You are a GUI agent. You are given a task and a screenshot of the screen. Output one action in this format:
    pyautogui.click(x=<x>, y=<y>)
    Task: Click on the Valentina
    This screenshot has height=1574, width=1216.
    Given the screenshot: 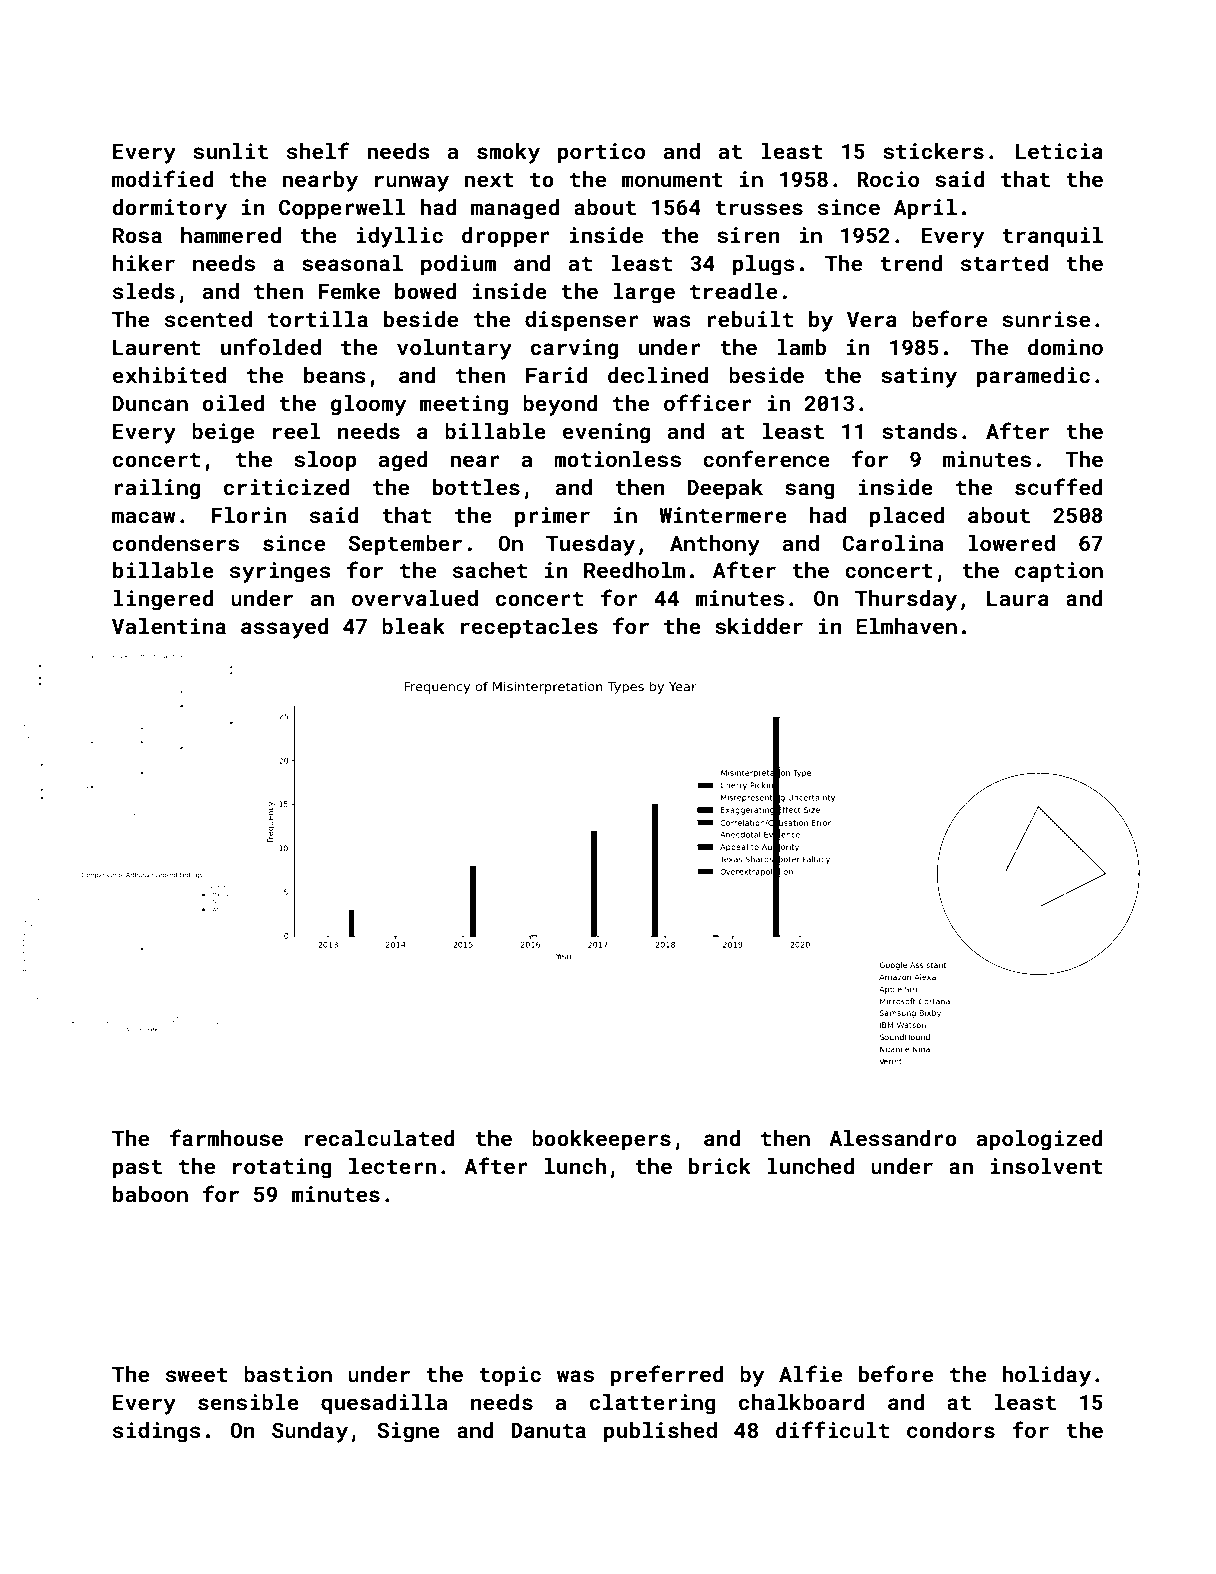 What is the action you would take?
    pyautogui.click(x=169, y=626)
